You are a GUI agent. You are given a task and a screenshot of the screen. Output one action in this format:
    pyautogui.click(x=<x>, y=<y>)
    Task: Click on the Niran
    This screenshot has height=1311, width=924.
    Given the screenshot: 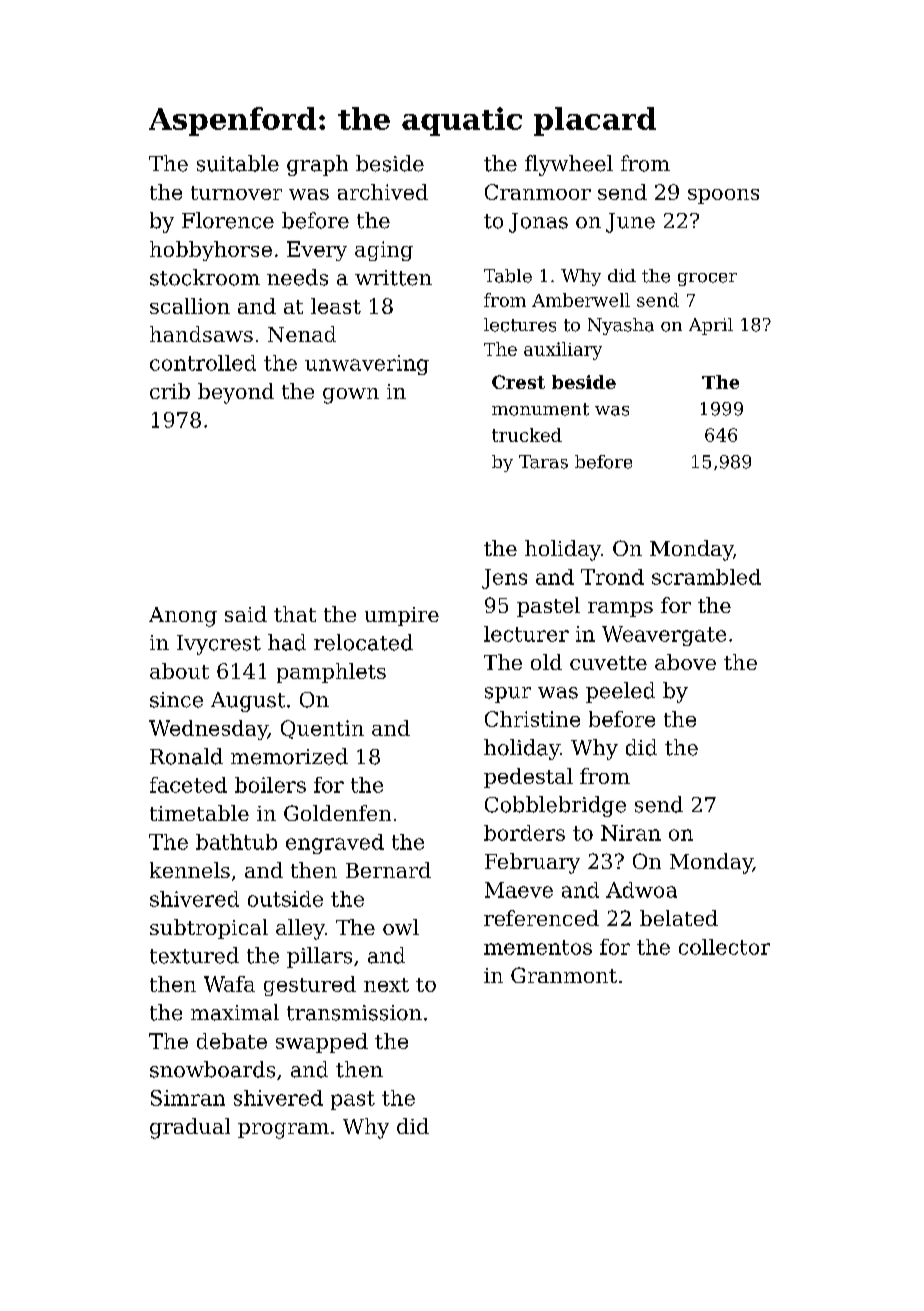 What is the action you would take?
    pyautogui.click(x=631, y=833)
